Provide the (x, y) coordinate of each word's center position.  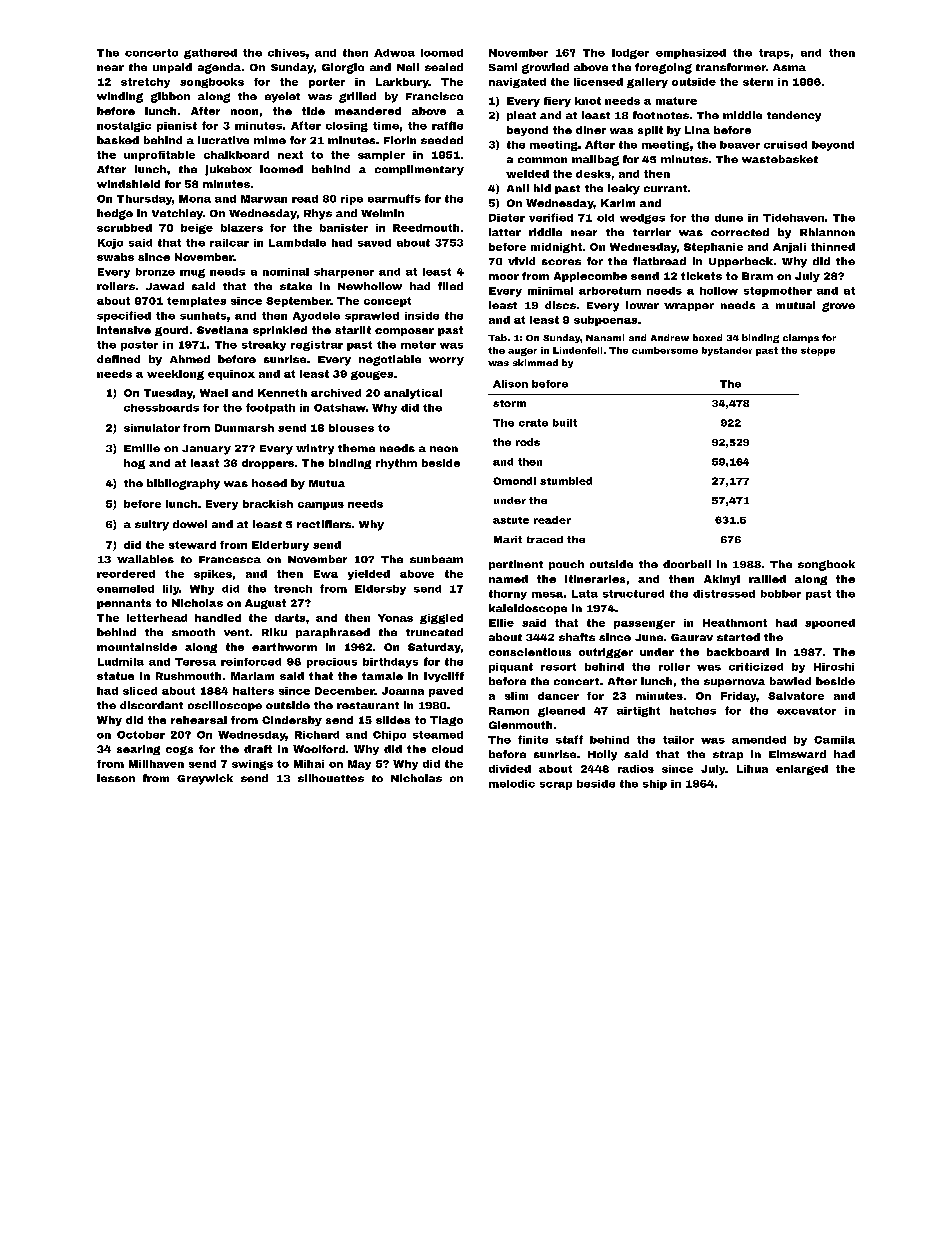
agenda (219, 68)
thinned (833, 247)
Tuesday (168, 394)
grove (838, 307)
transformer (731, 67)
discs (560, 305)
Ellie (501, 623)
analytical (413, 394)
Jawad (165, 286)
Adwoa (394, 53)
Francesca (230, 559)
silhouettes (331, 778)
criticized (756, 667)
